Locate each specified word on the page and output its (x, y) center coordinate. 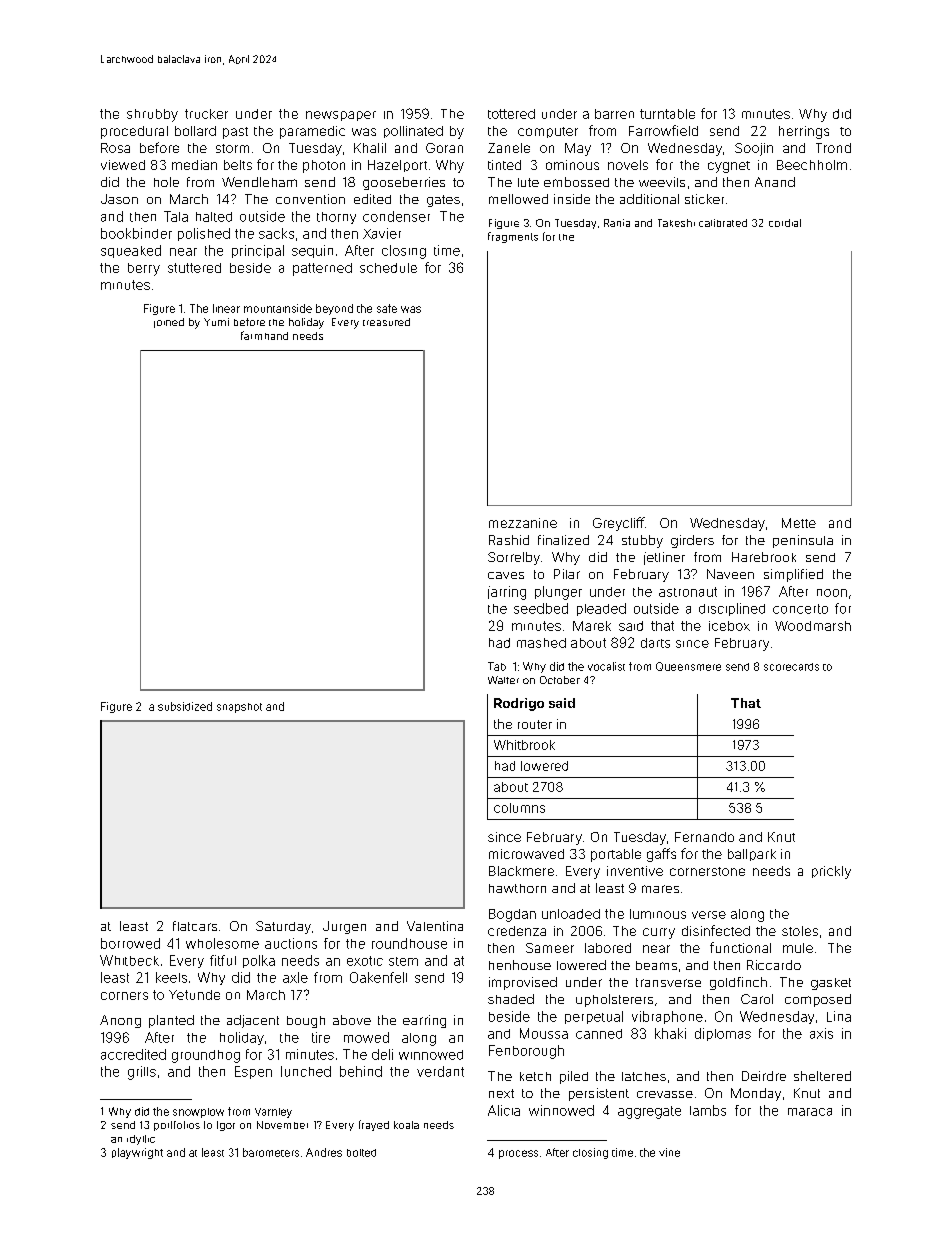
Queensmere (688, 666)
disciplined (732, 609)
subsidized (185, 706)
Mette (799, 523)
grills (142, 1073)
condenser (396, 216)
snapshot (239, 708)
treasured (386, 322)
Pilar (567, 574)
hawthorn (517, 888)
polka (259, 961)
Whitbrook (524, 745)
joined (169, 323)
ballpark (752, 855)
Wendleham (259, 182)
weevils (662, 182)
